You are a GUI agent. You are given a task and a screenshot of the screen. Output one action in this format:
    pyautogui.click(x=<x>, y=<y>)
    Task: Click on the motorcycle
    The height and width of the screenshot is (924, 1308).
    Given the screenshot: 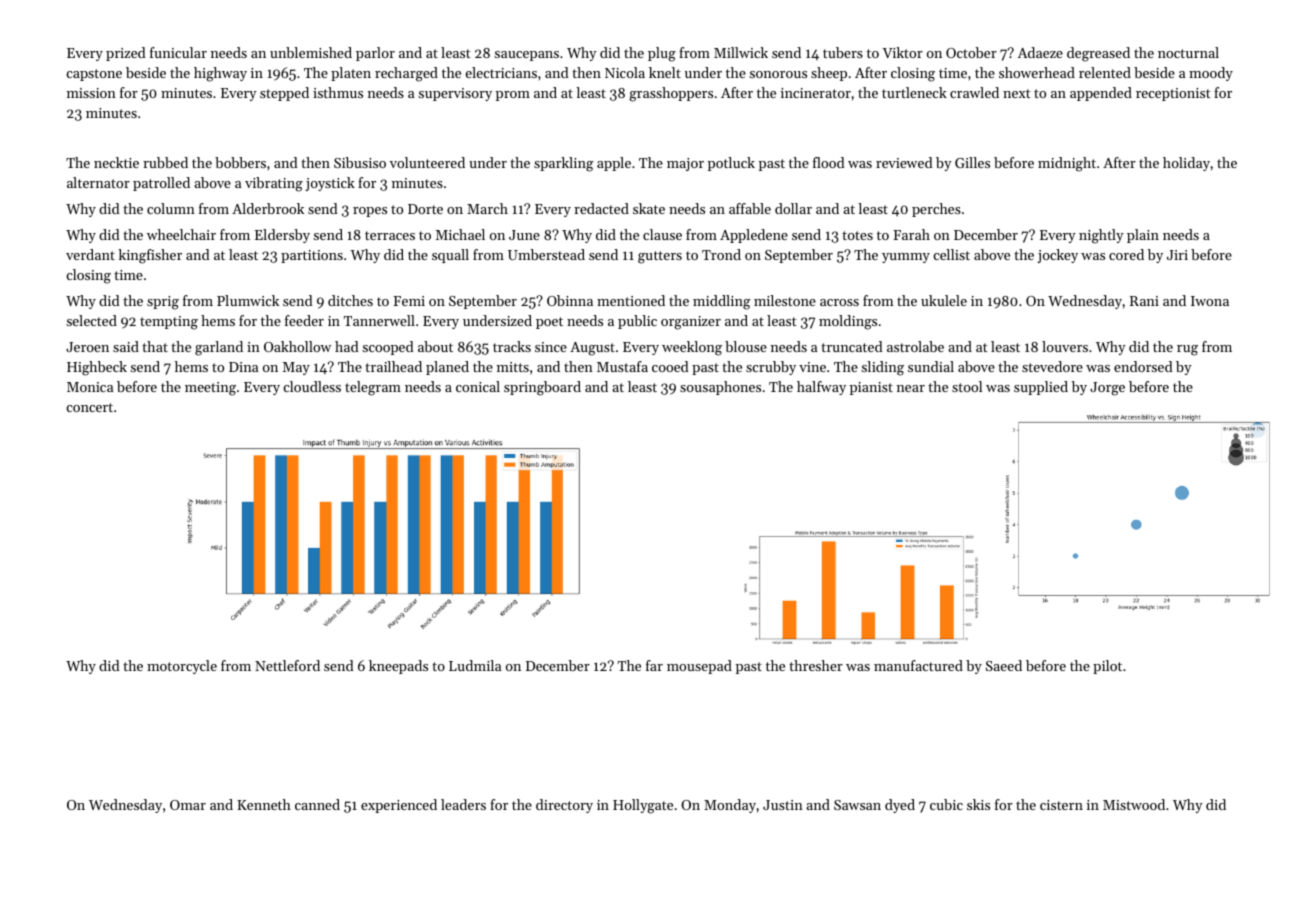 What is the action you would take?
    pyautogui.click(x=182, y=667)
